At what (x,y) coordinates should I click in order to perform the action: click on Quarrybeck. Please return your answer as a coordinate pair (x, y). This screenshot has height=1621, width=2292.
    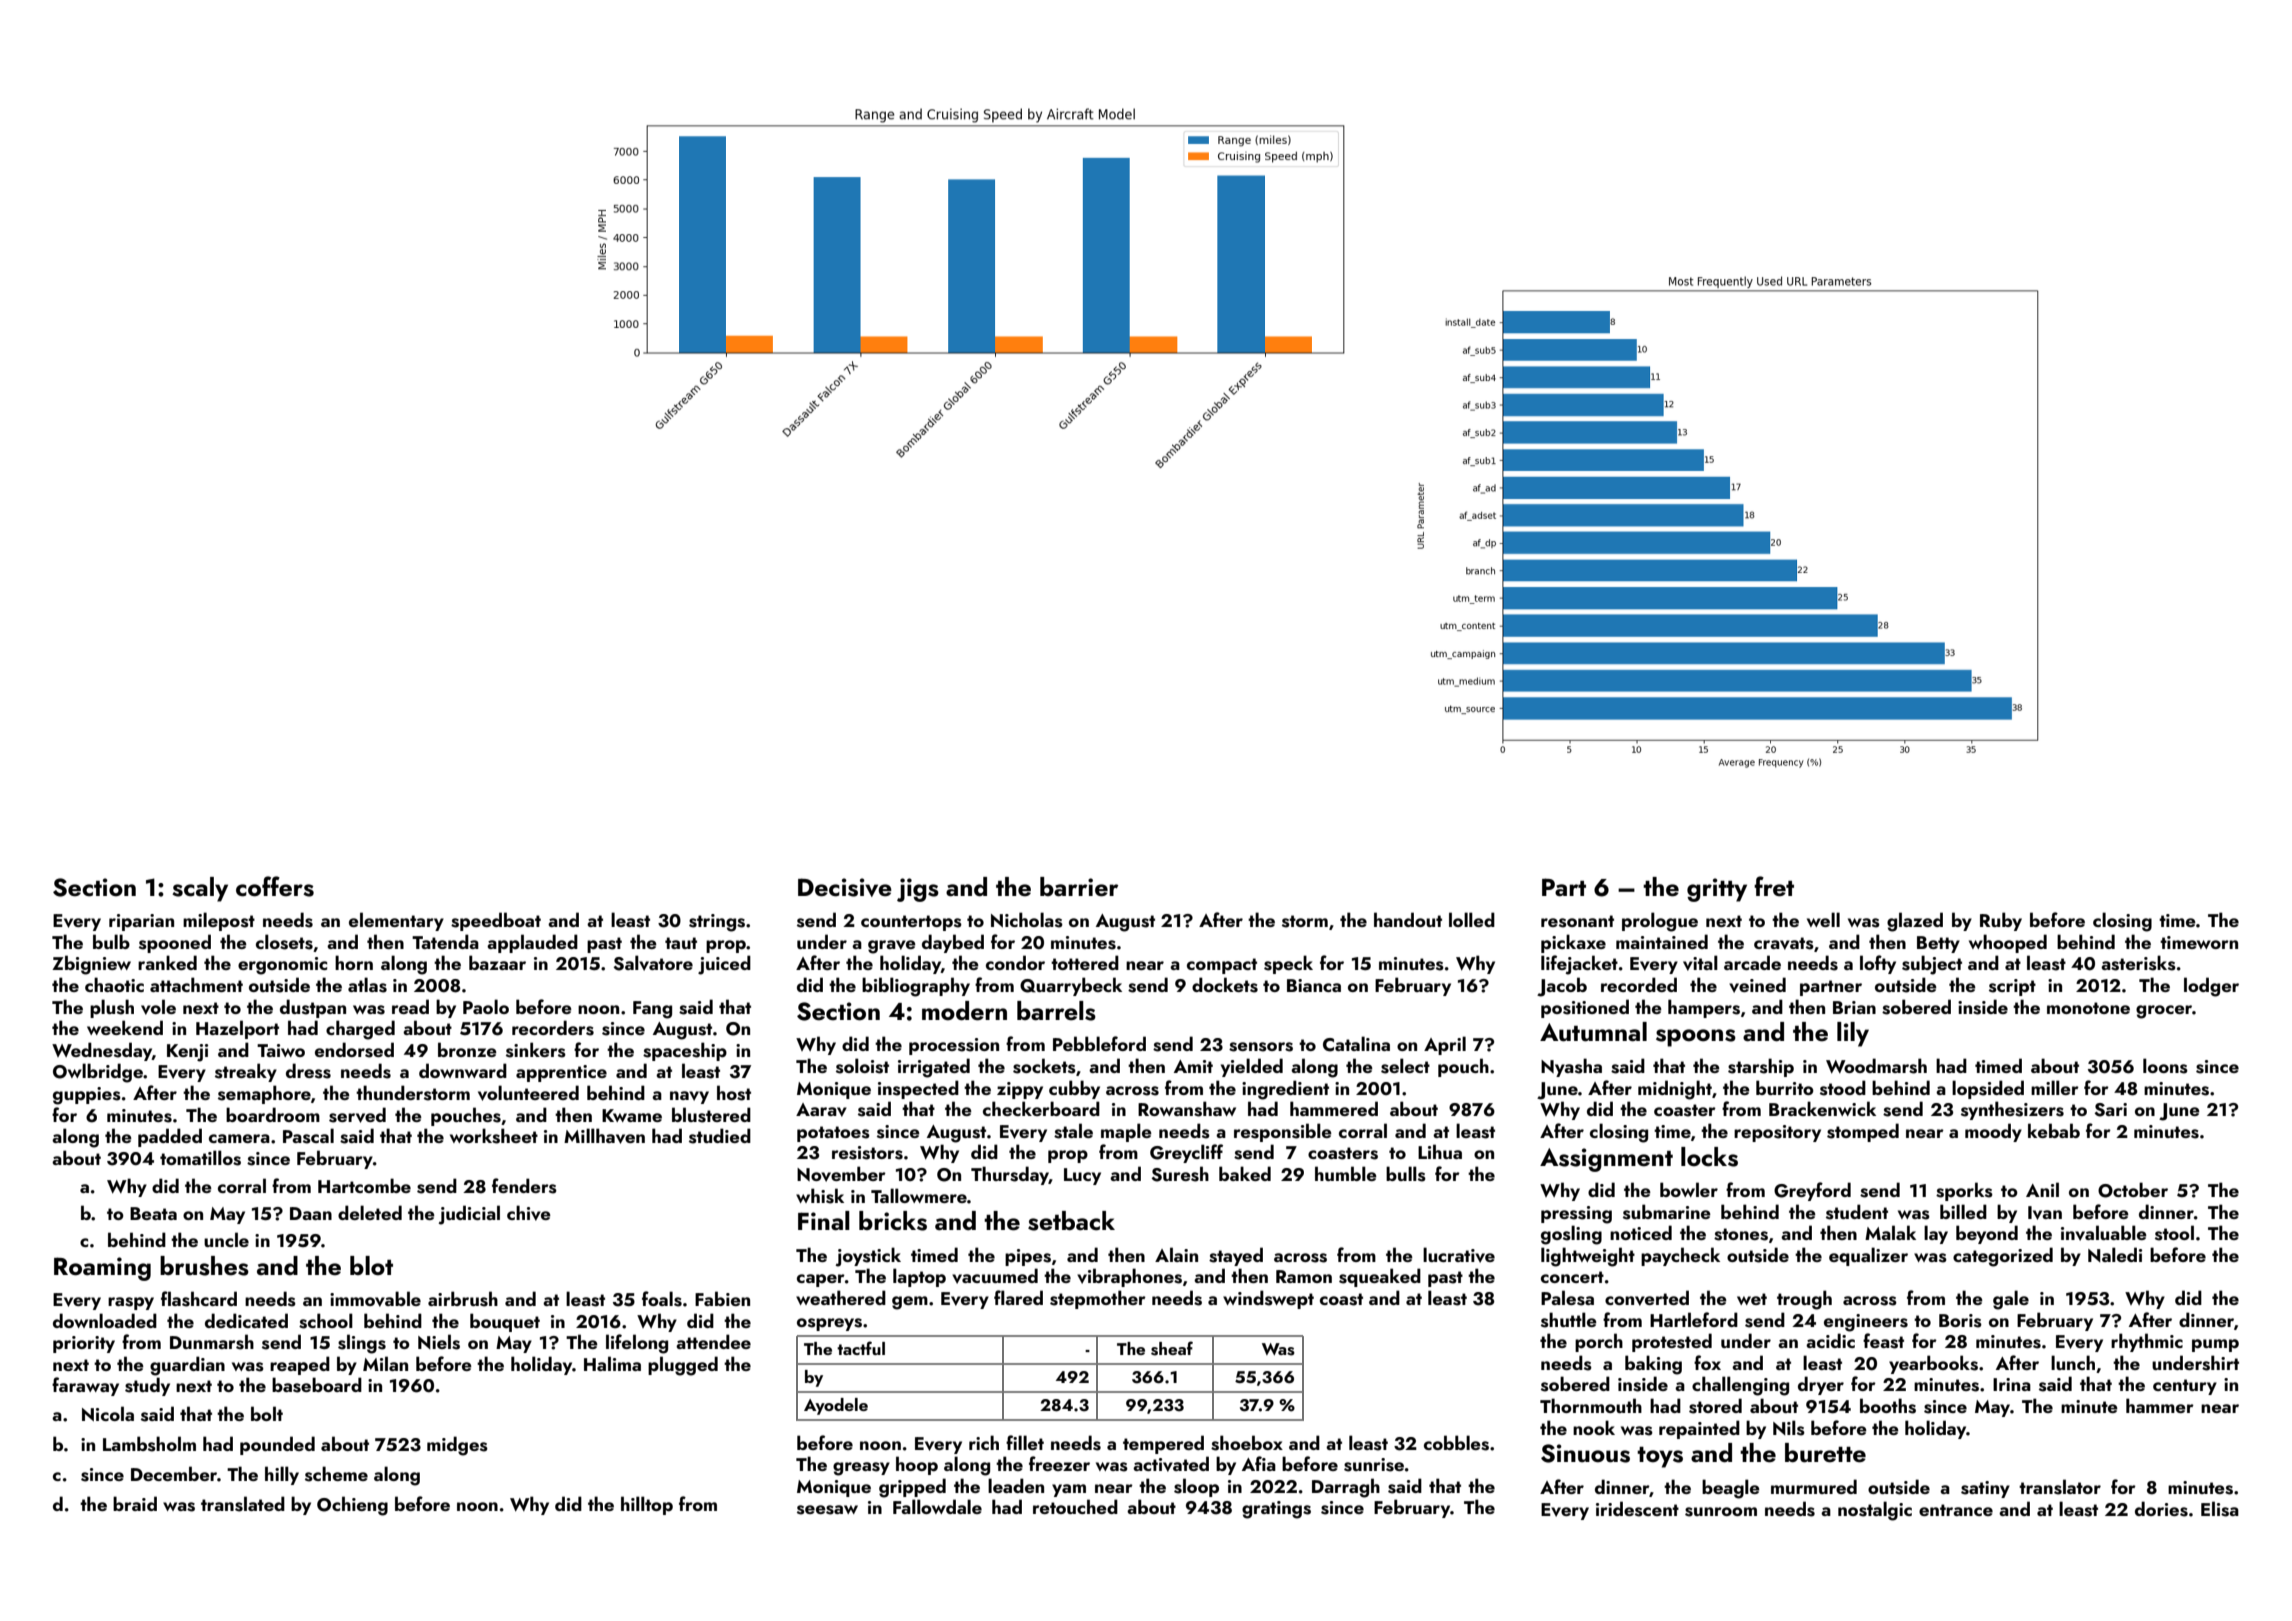
    Looking at the image, I should click on (1071, 986).
